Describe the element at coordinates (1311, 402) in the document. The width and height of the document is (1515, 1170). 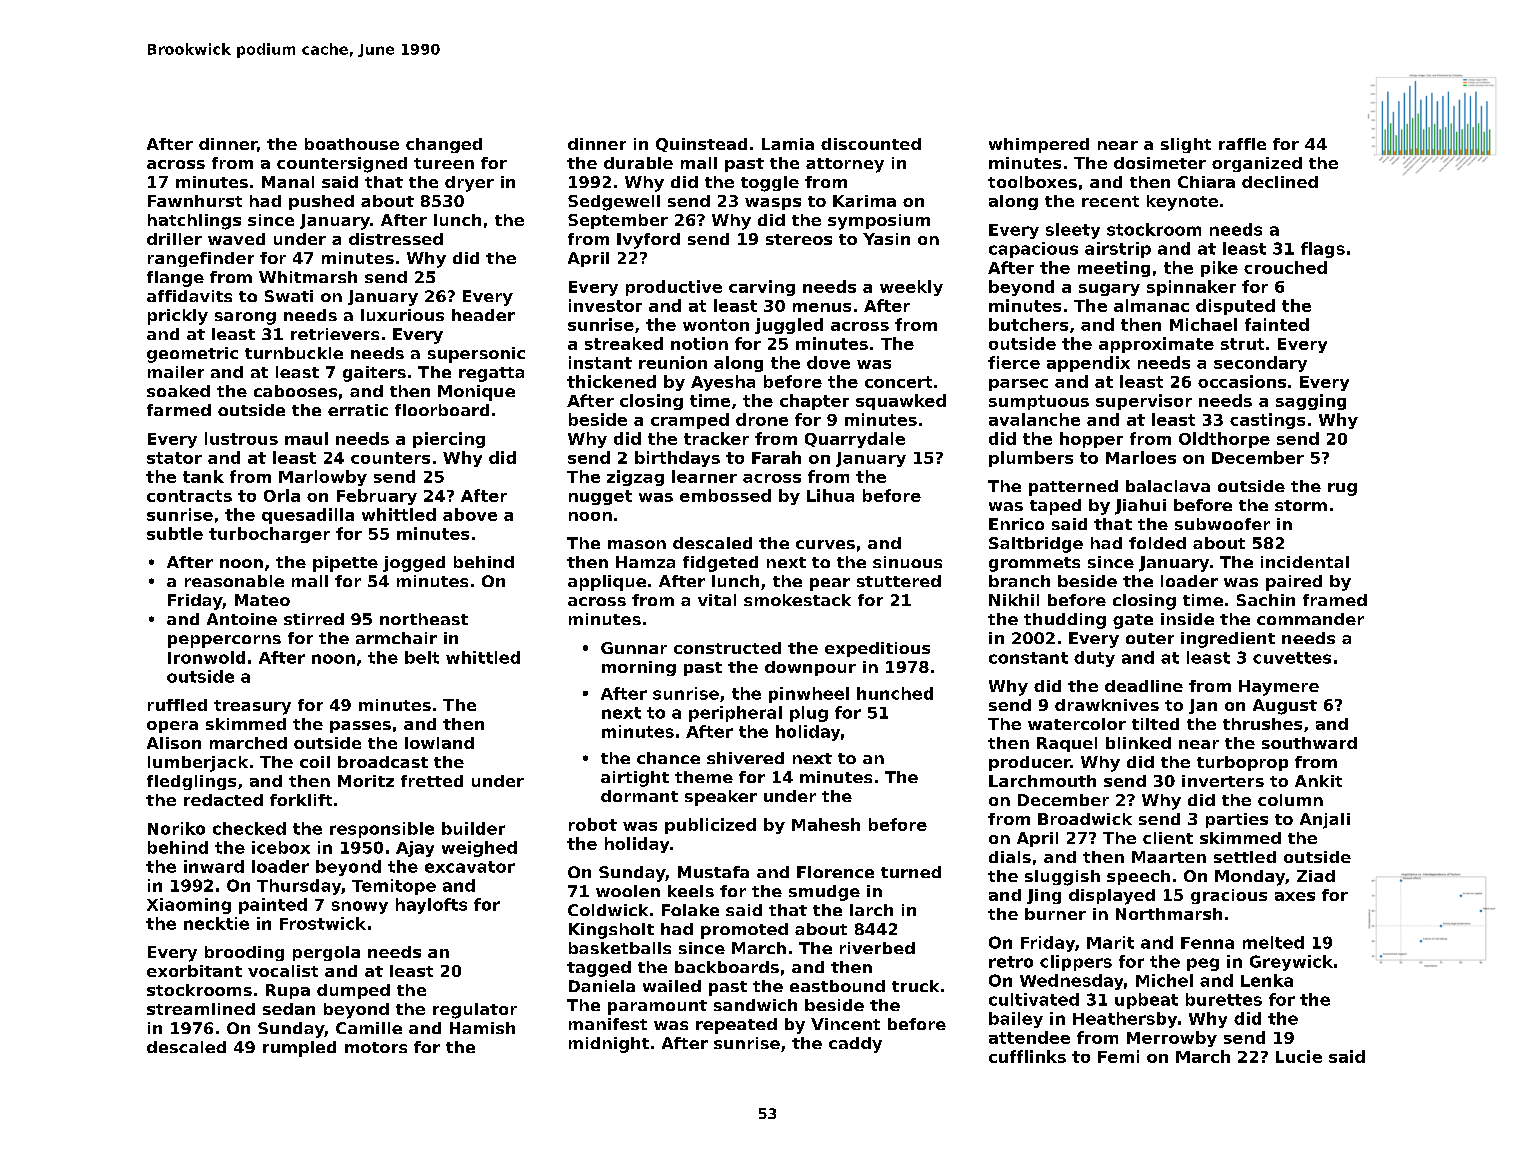
I see `sagging` at that location.
